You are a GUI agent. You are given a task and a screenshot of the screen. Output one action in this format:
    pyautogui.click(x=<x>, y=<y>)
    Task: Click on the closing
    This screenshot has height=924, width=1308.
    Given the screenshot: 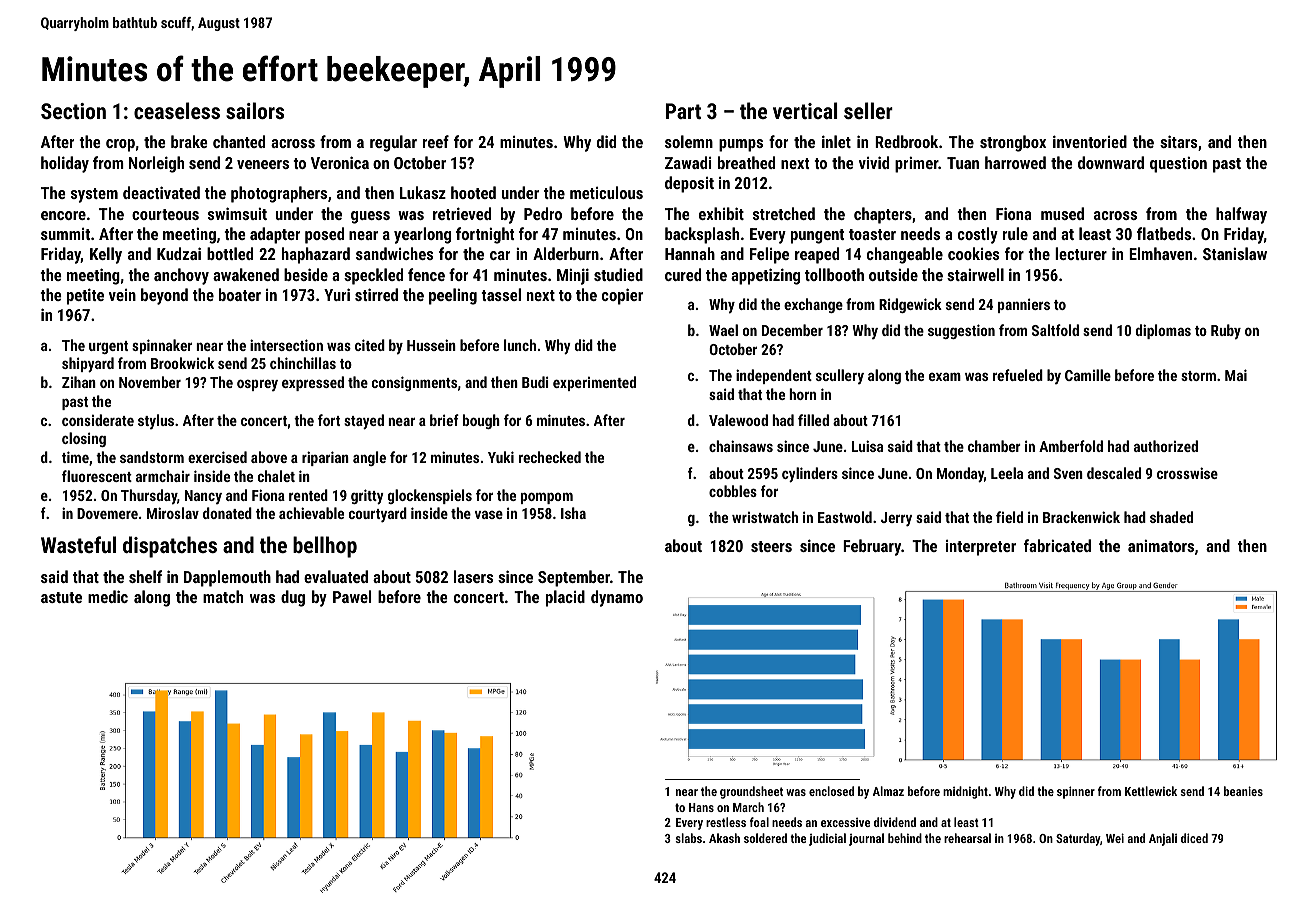 What is the action you would take?
    pyautogui.click(x=84, y=439)
